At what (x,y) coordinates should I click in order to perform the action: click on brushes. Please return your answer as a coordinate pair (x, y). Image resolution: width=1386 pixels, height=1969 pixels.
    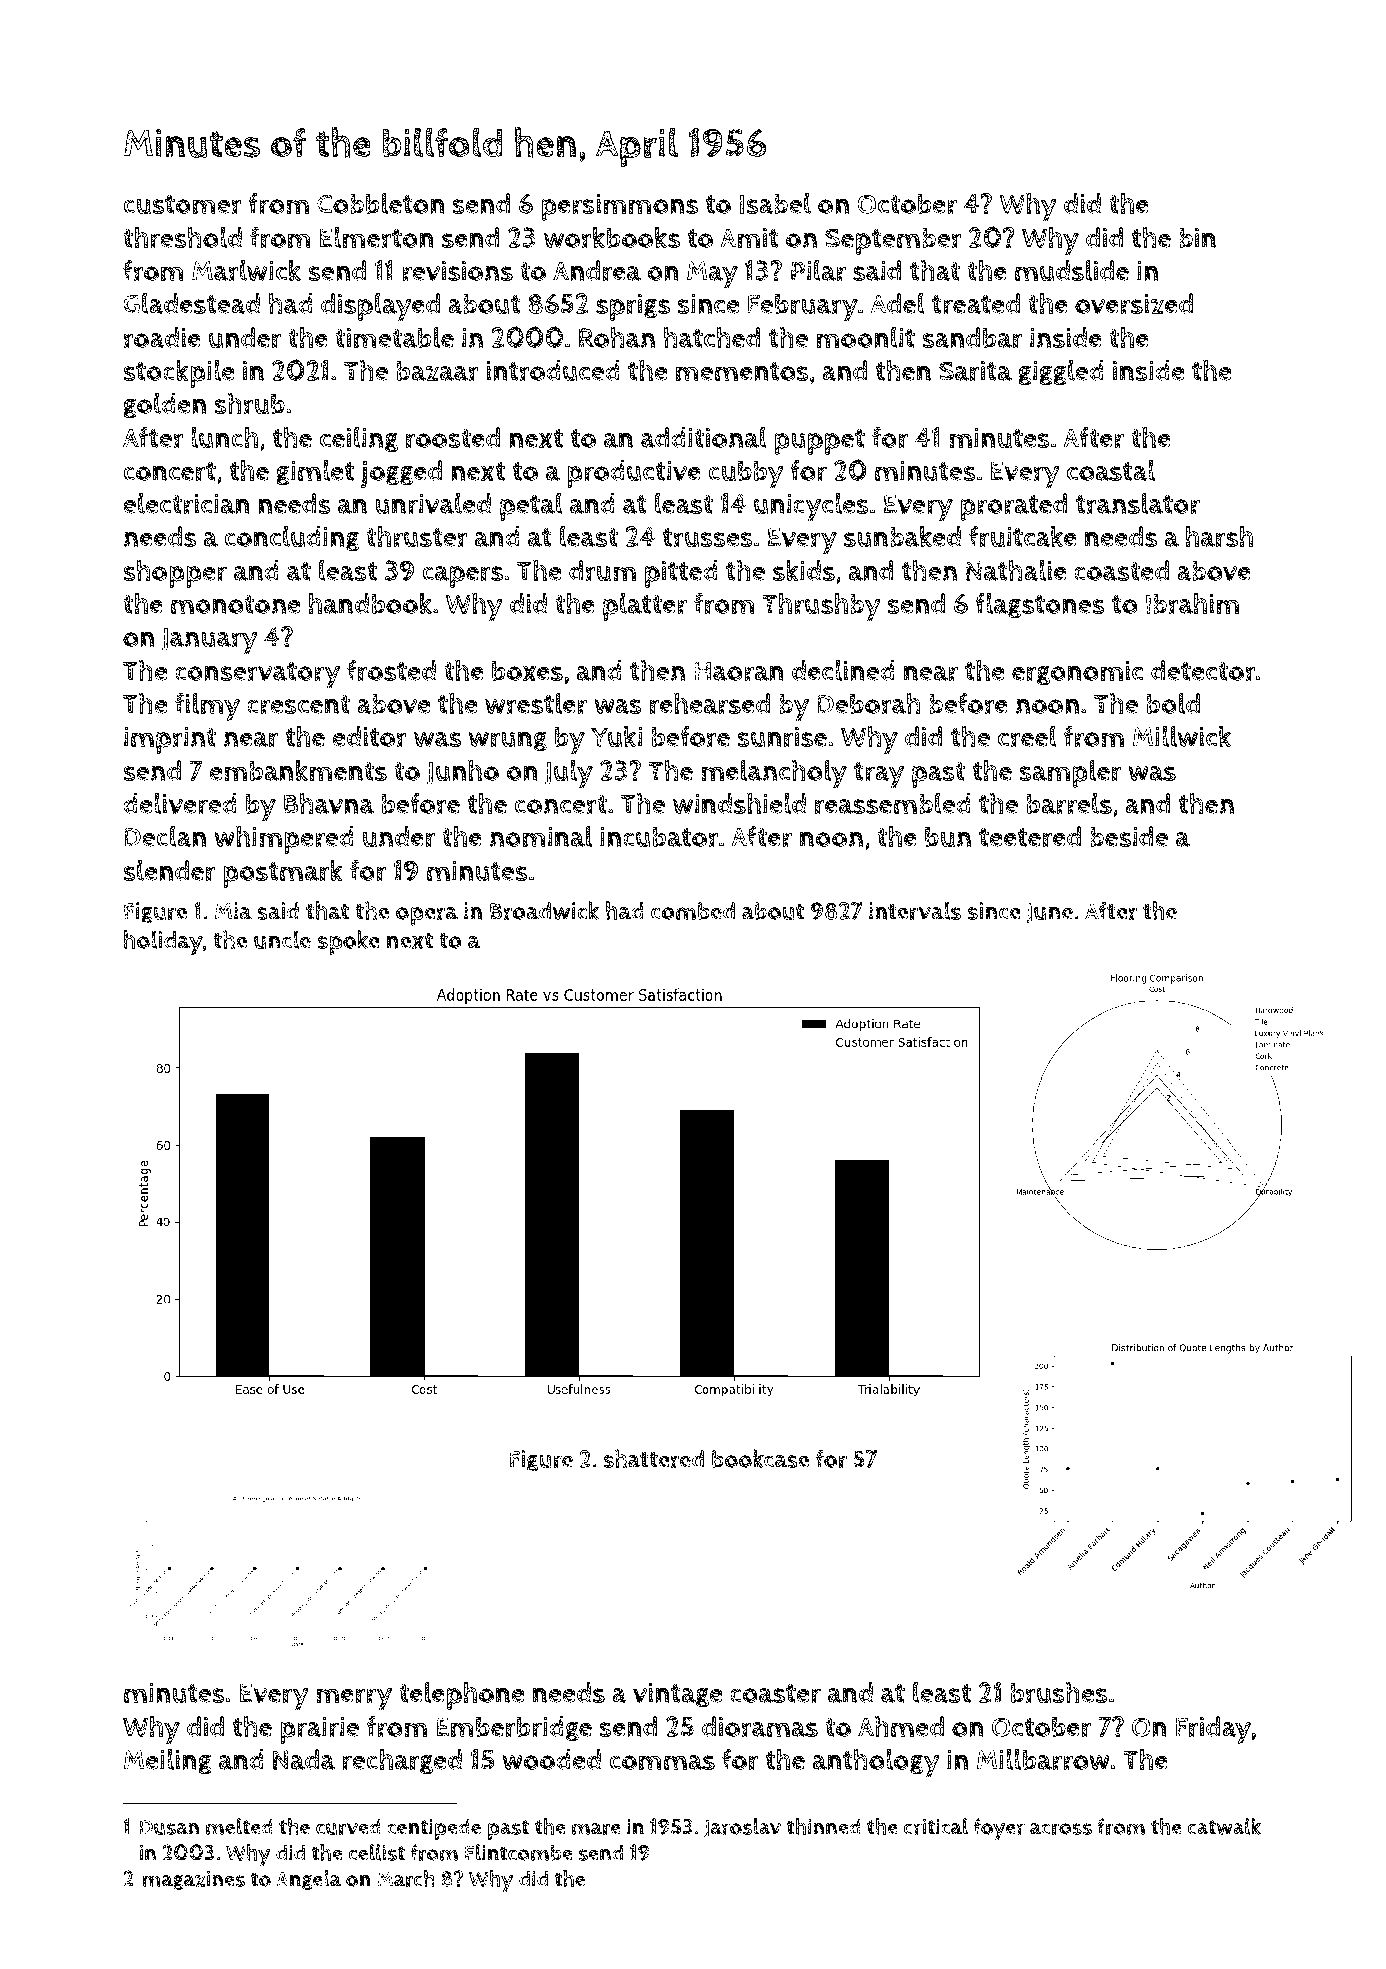
    Looking at the image, I should click on (1059, 1692).
